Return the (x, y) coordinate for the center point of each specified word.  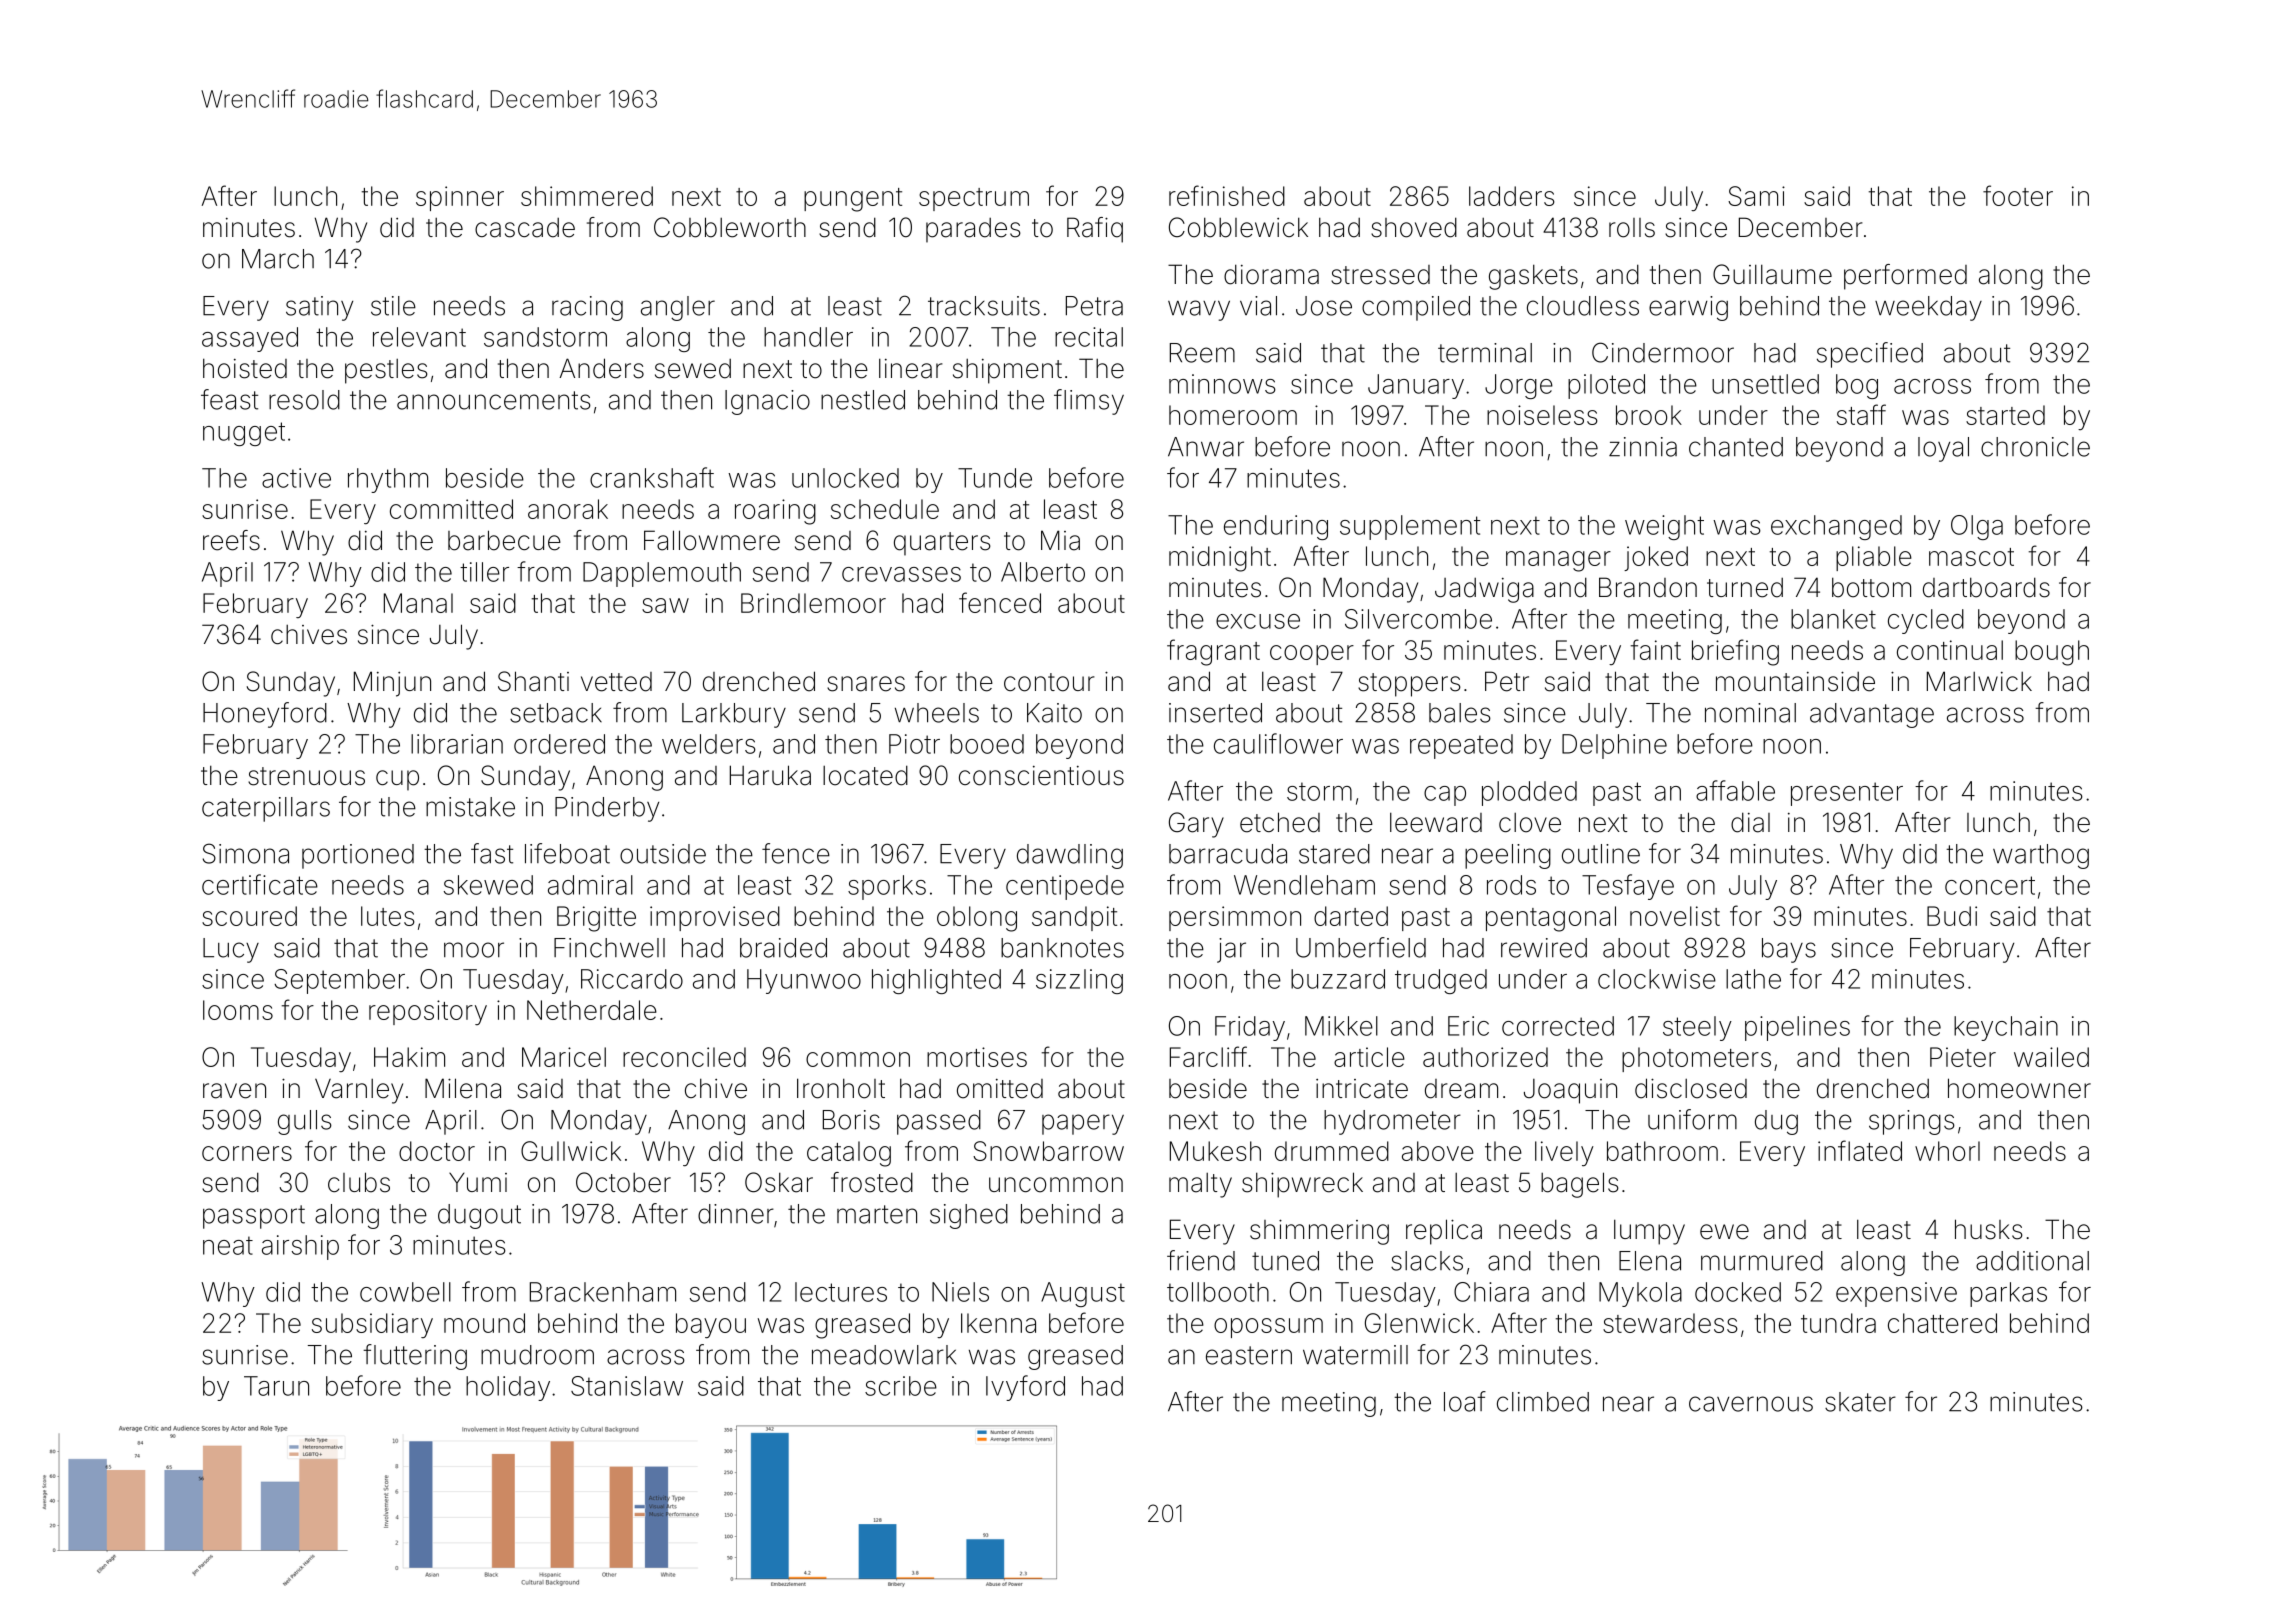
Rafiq (1095, 230)
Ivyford (1025, 1388)
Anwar (1206, 447)
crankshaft (652, 477)
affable (1735, 790)
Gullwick (571, 1151)
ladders (1512, 196)
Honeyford (265, 715)
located (865, 775)
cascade (525, 228)
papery (1083, 1124)
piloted (1606, 386)
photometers (1696, 1059)
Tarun (276, 1386)
